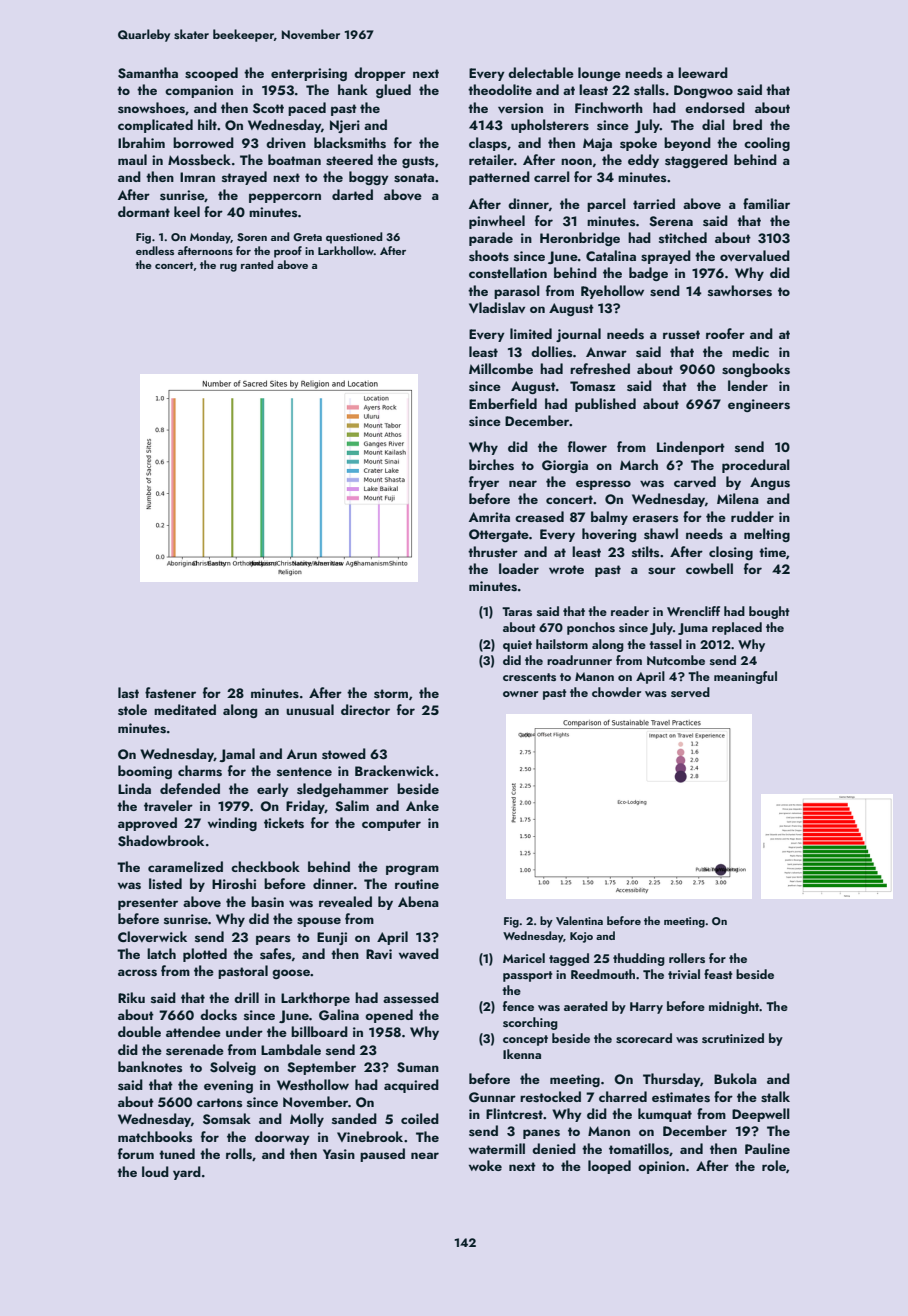 The width and height of the screenshot is (908, 1316). I want to click on enterprising, so click(309, 74).
